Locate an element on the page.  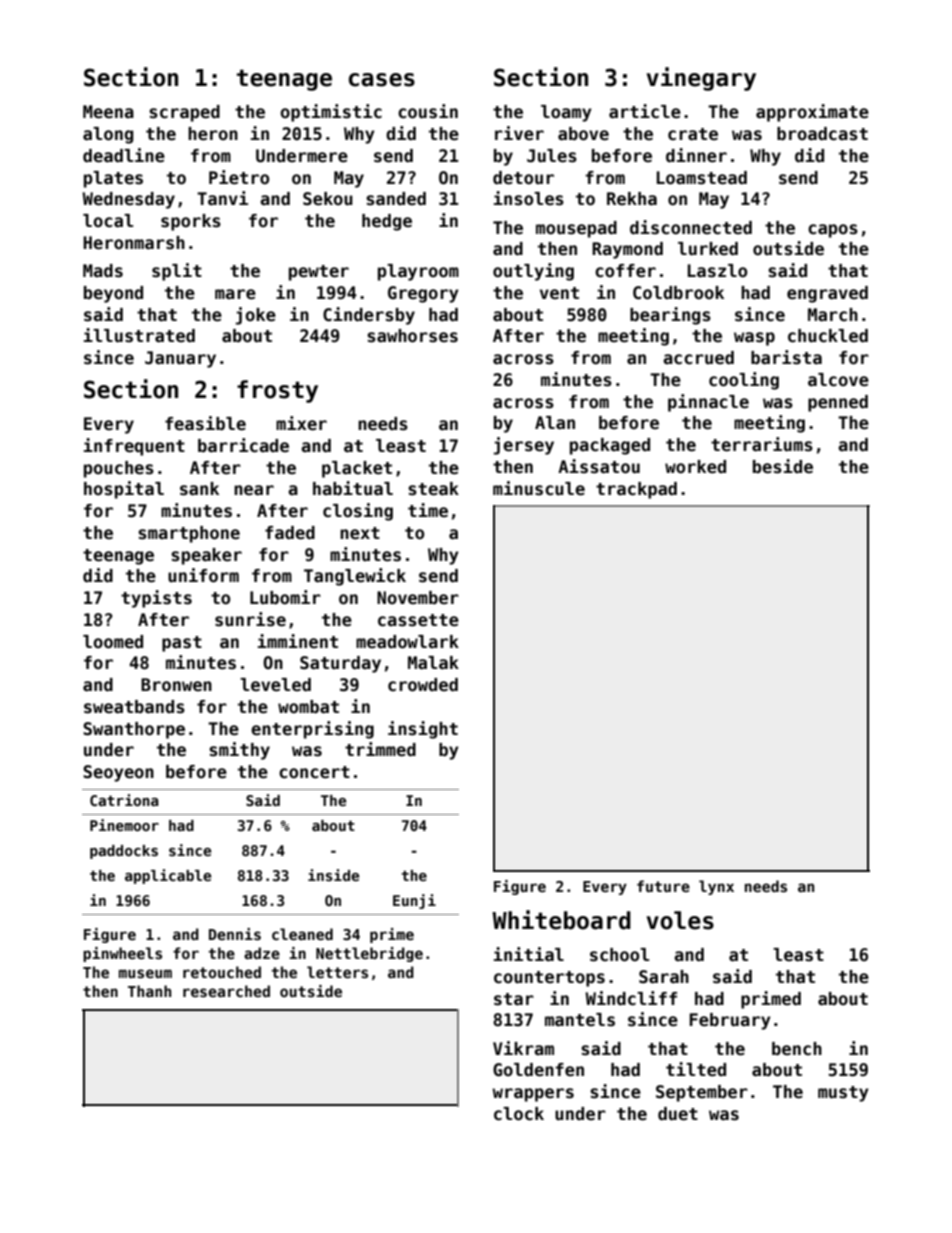
vinegary is located at coordinates (701, 79).
